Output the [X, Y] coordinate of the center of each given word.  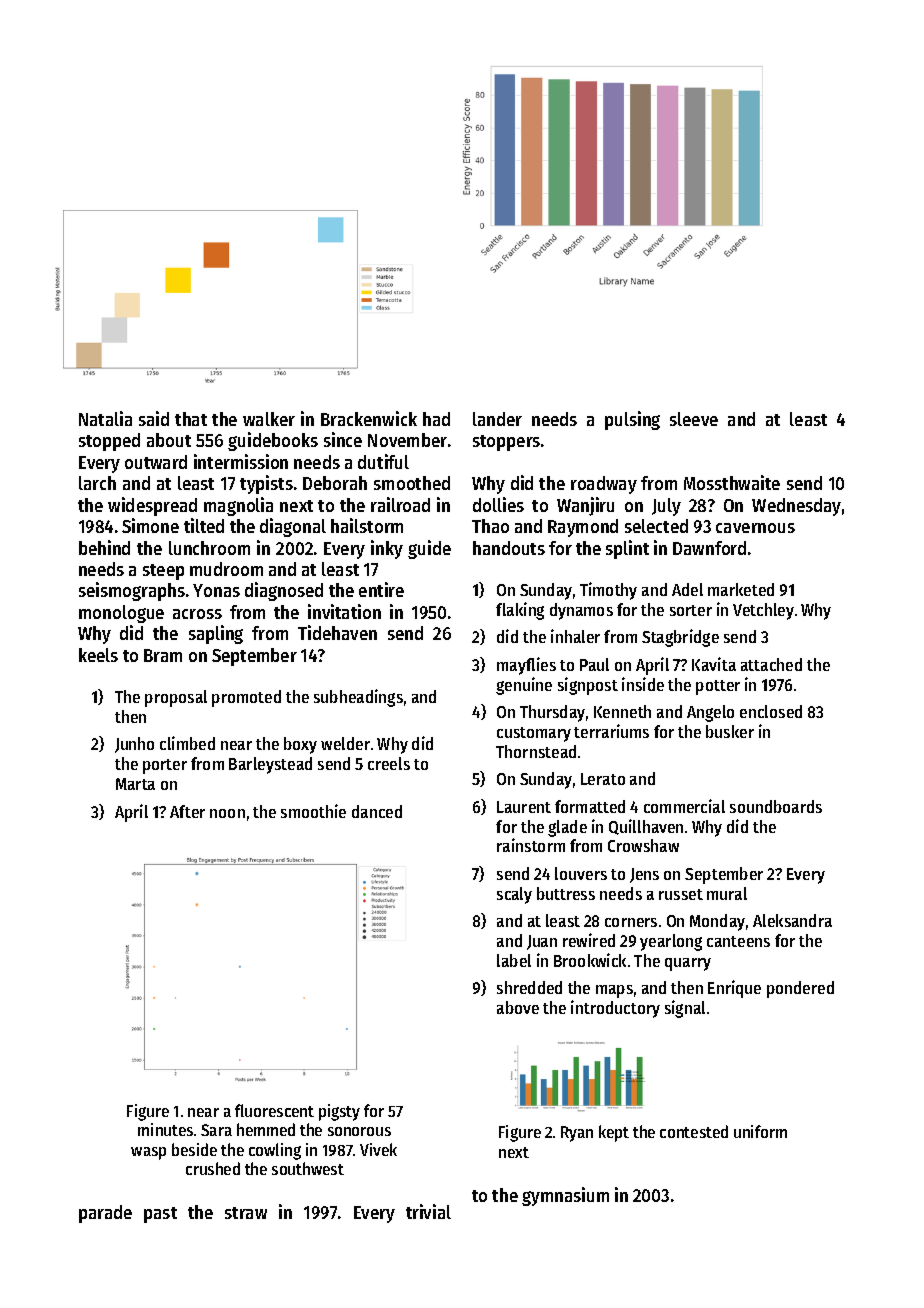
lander [497, 419]
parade [105, 1214]
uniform [760, 1131]
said [154, 418]
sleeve [694, 419]
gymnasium [565, 1196]
